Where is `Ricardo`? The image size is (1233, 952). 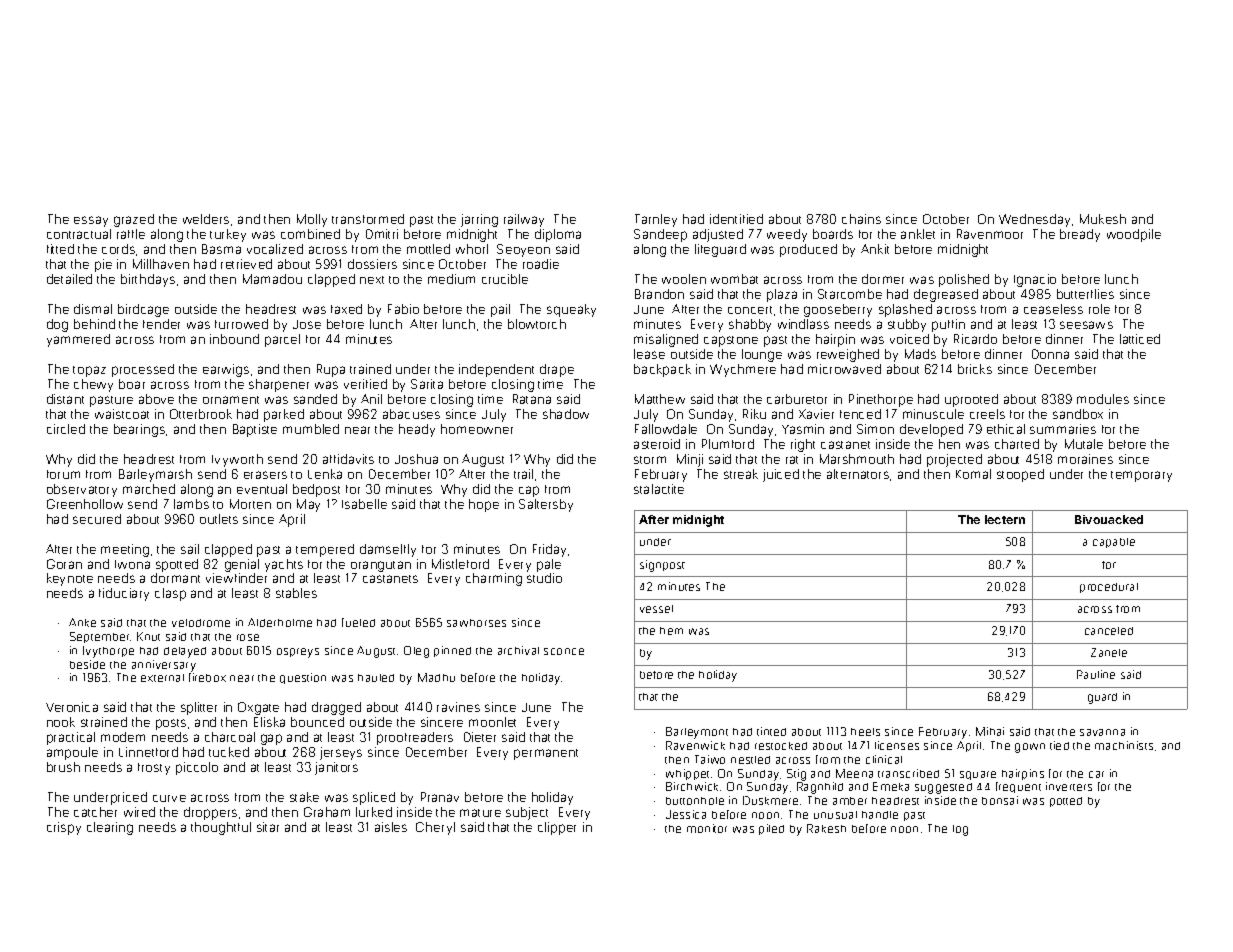
Ricardo is located at coordinates (975, 339).
